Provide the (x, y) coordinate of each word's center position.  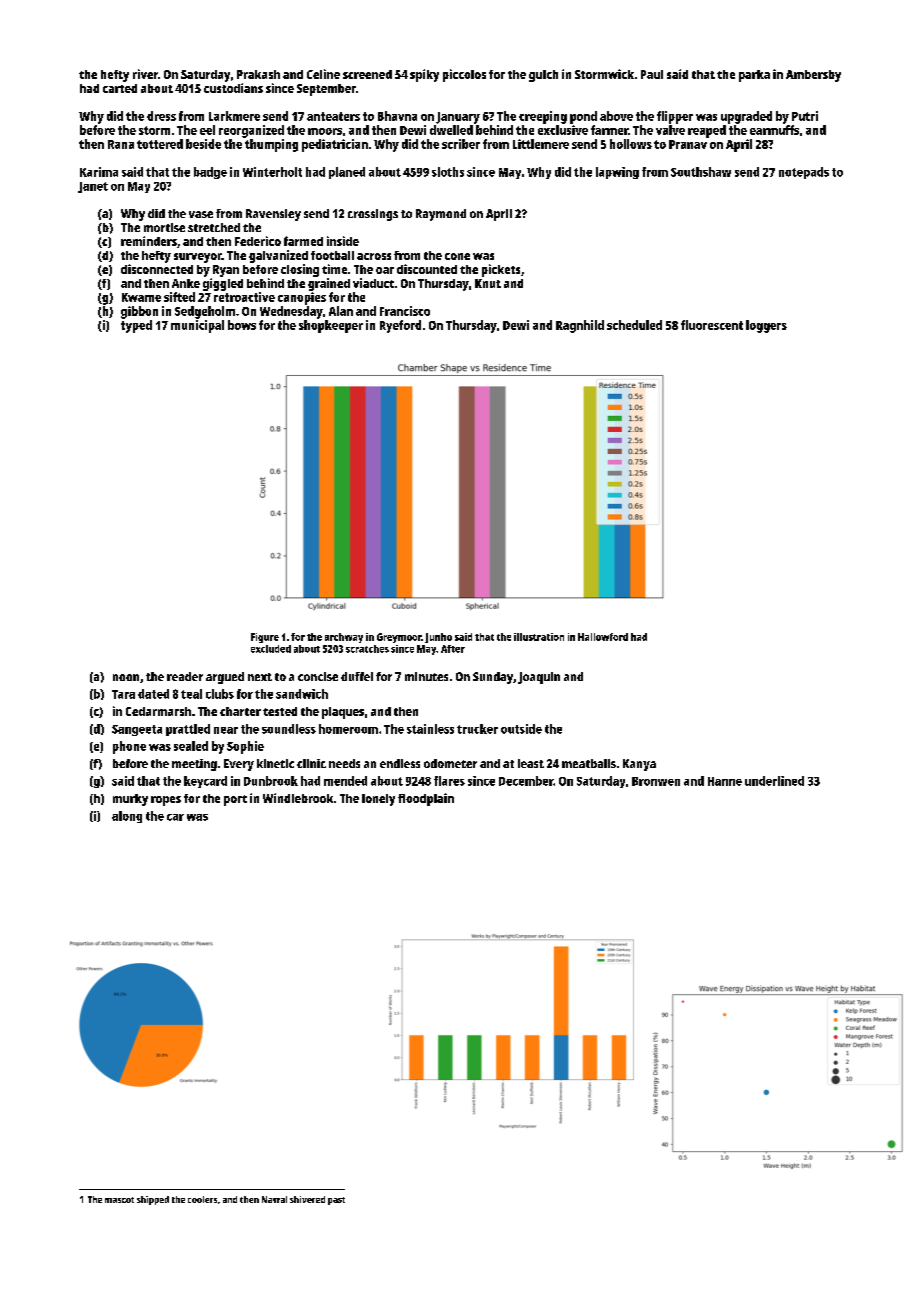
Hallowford (603, 637)
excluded (271, 649)
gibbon (139, 312)
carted (120, 88)
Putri (805, 116)
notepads (804, 173)
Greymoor (399, 638)
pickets (501, 270)
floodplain (426, 799)
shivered (307, 1199)
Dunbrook (271, 781)
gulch (543, 76)
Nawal (274, 1199)
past (336, 1201)
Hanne (725, 781)
